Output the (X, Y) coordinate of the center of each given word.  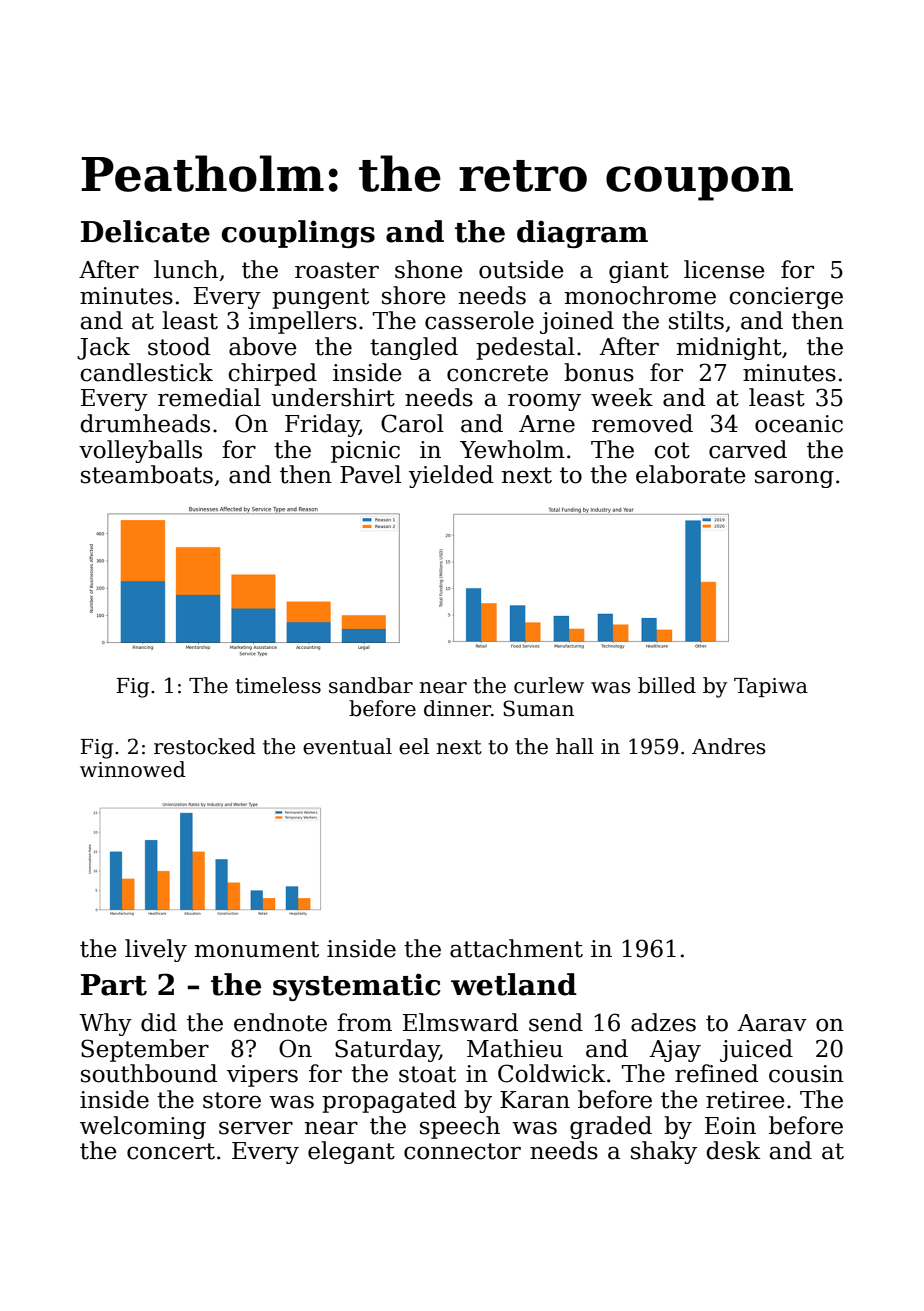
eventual (347, 746)
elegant (351, 1152)
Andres (728, 746)
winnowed (133, 769)
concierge (786, 298)
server (256, 1128)
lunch (186, 269)
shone (429, 269)
